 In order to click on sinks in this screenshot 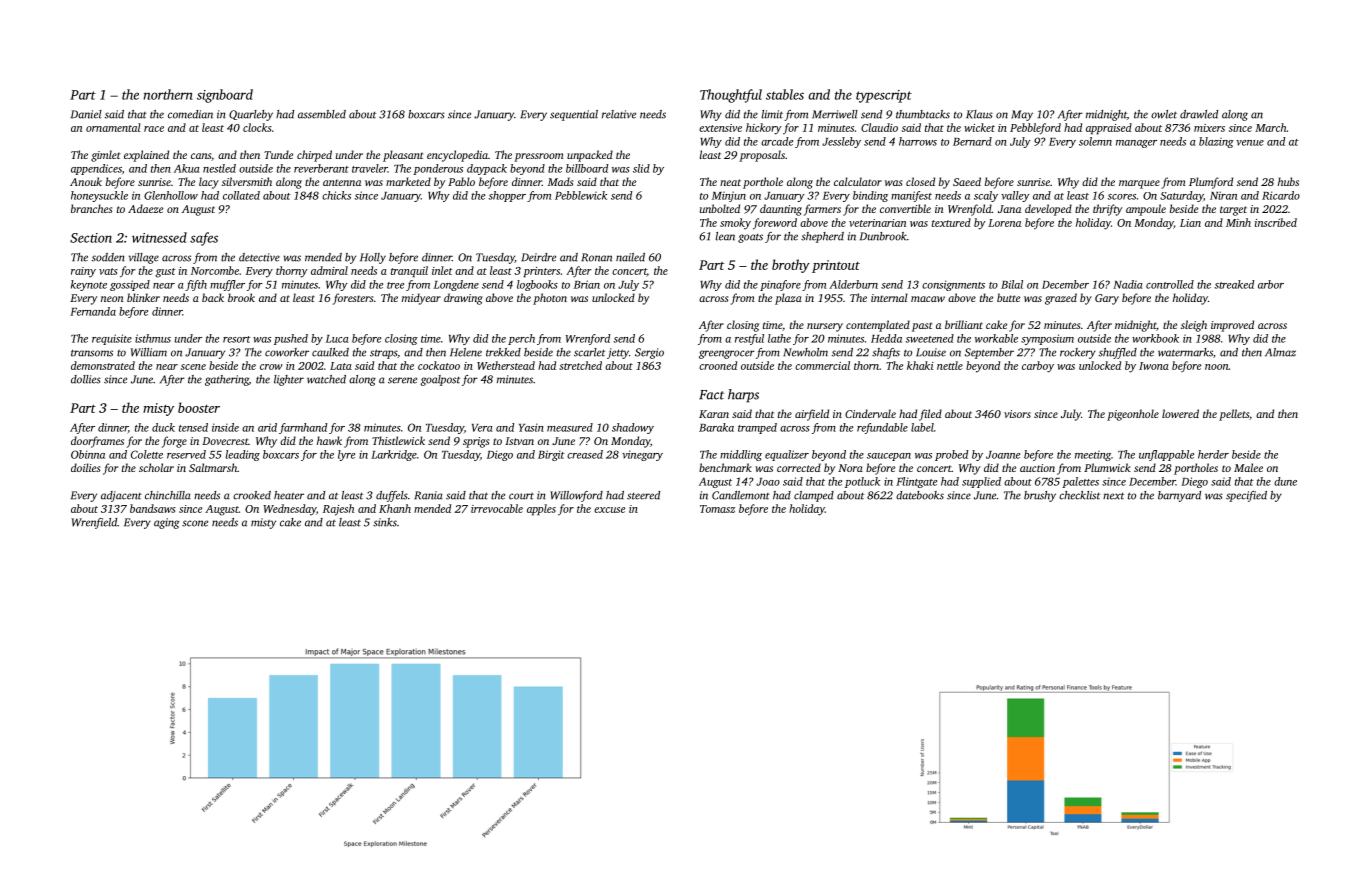, I will do `click(385, 522)`.
